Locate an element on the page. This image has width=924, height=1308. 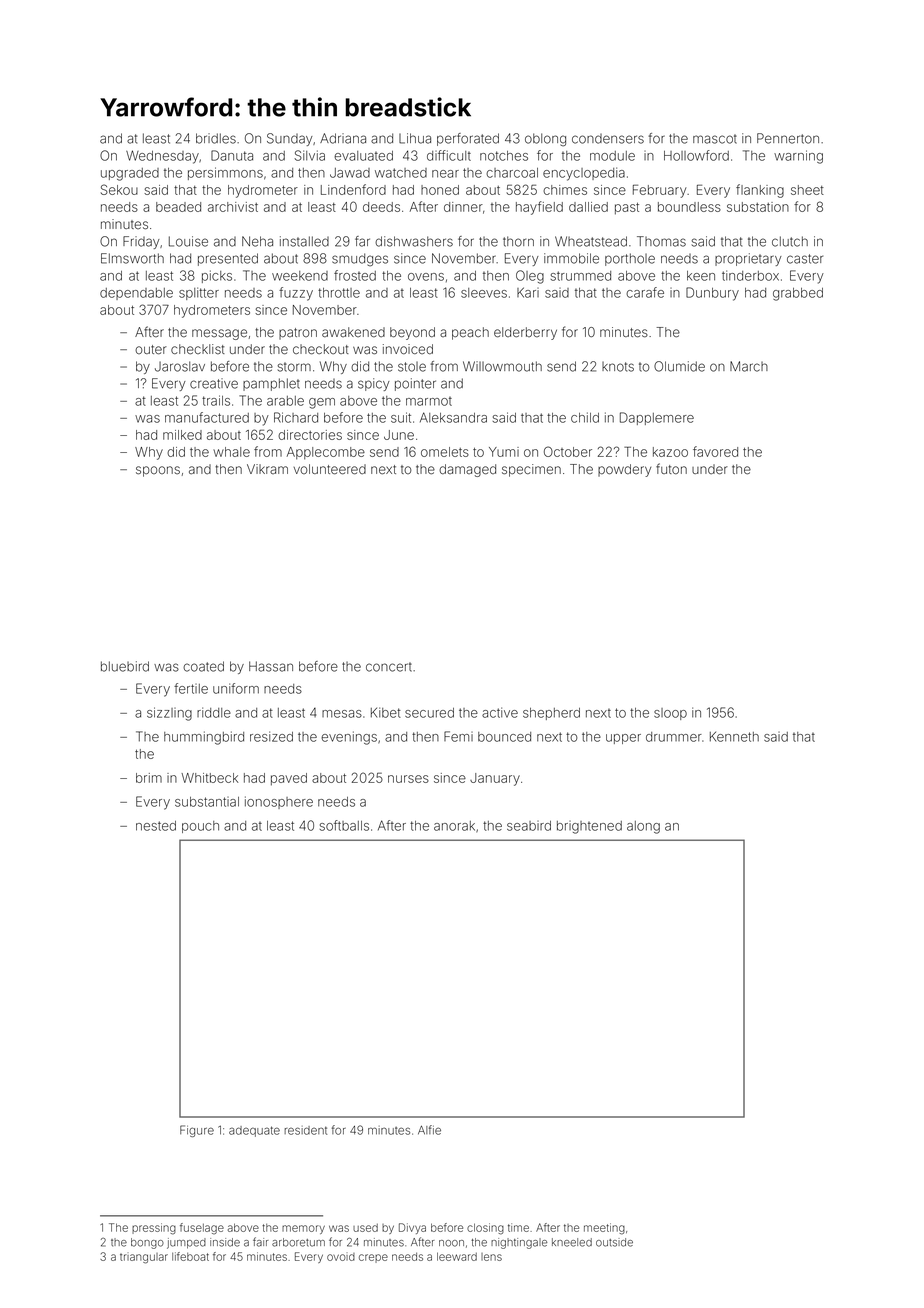
January is located at coordinates (495, 779).
